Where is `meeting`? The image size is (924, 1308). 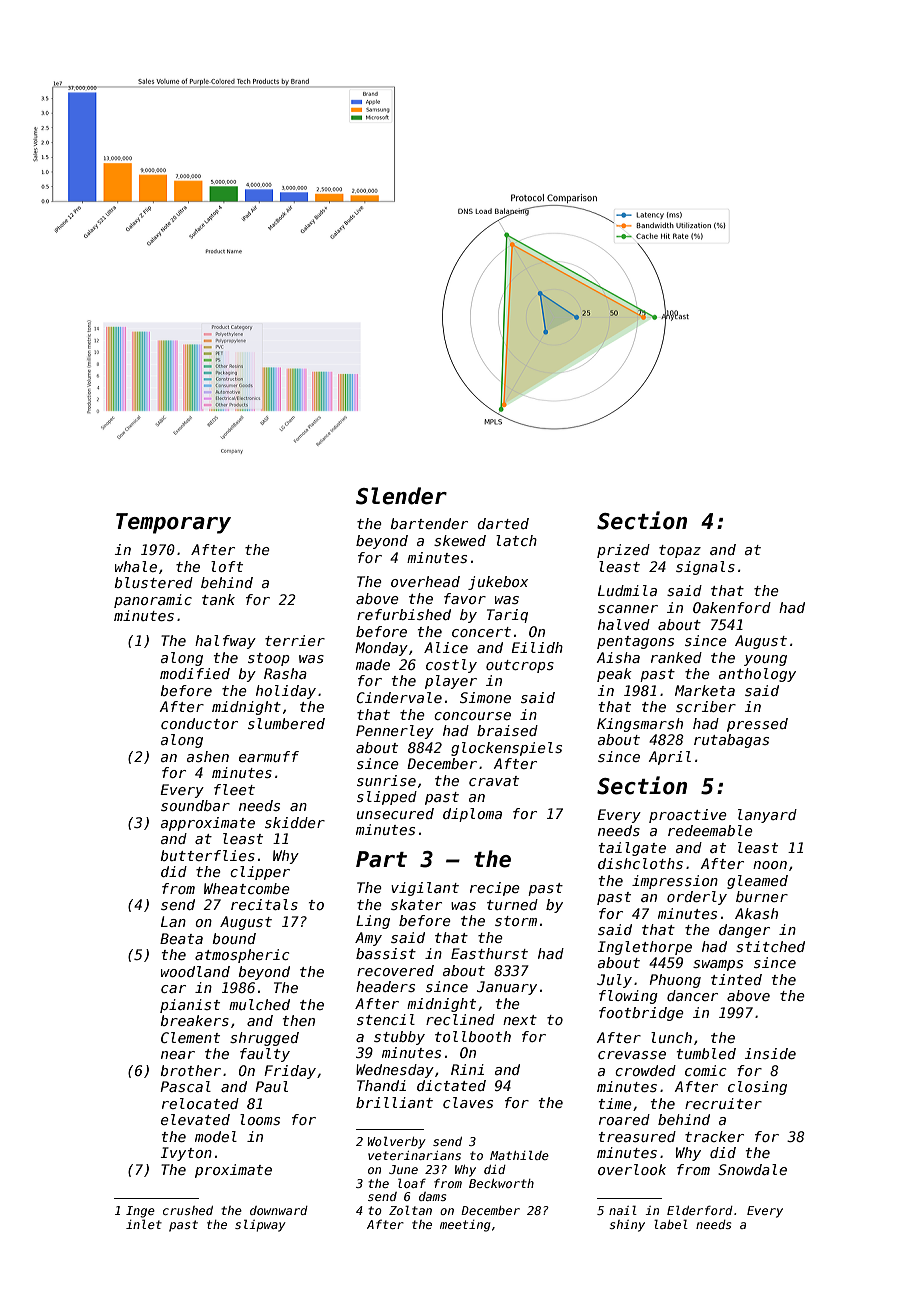
meeting is located at coordinates (465, 1226).
